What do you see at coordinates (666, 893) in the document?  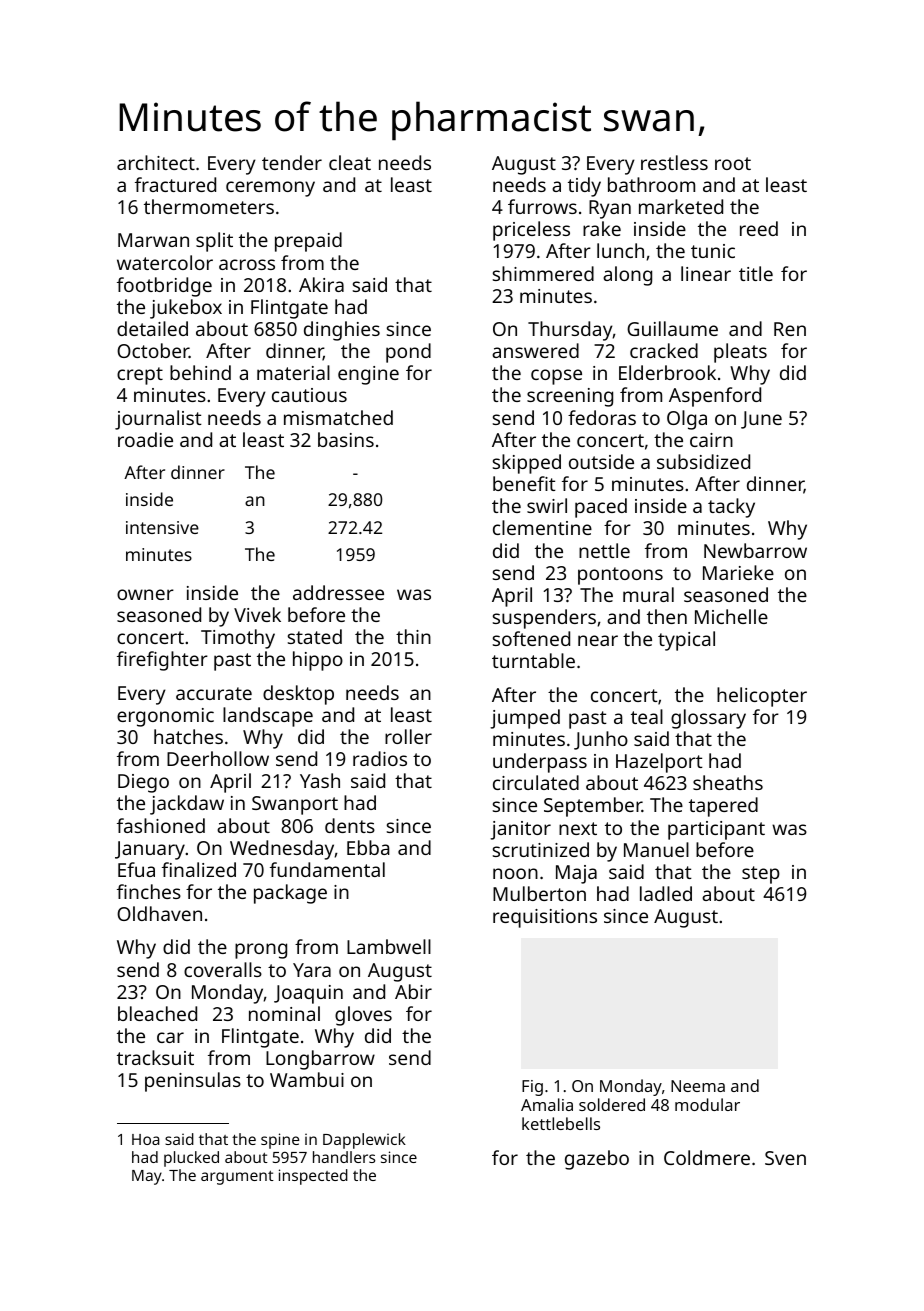 I see `ladled` at bounding box center [666, 893].
